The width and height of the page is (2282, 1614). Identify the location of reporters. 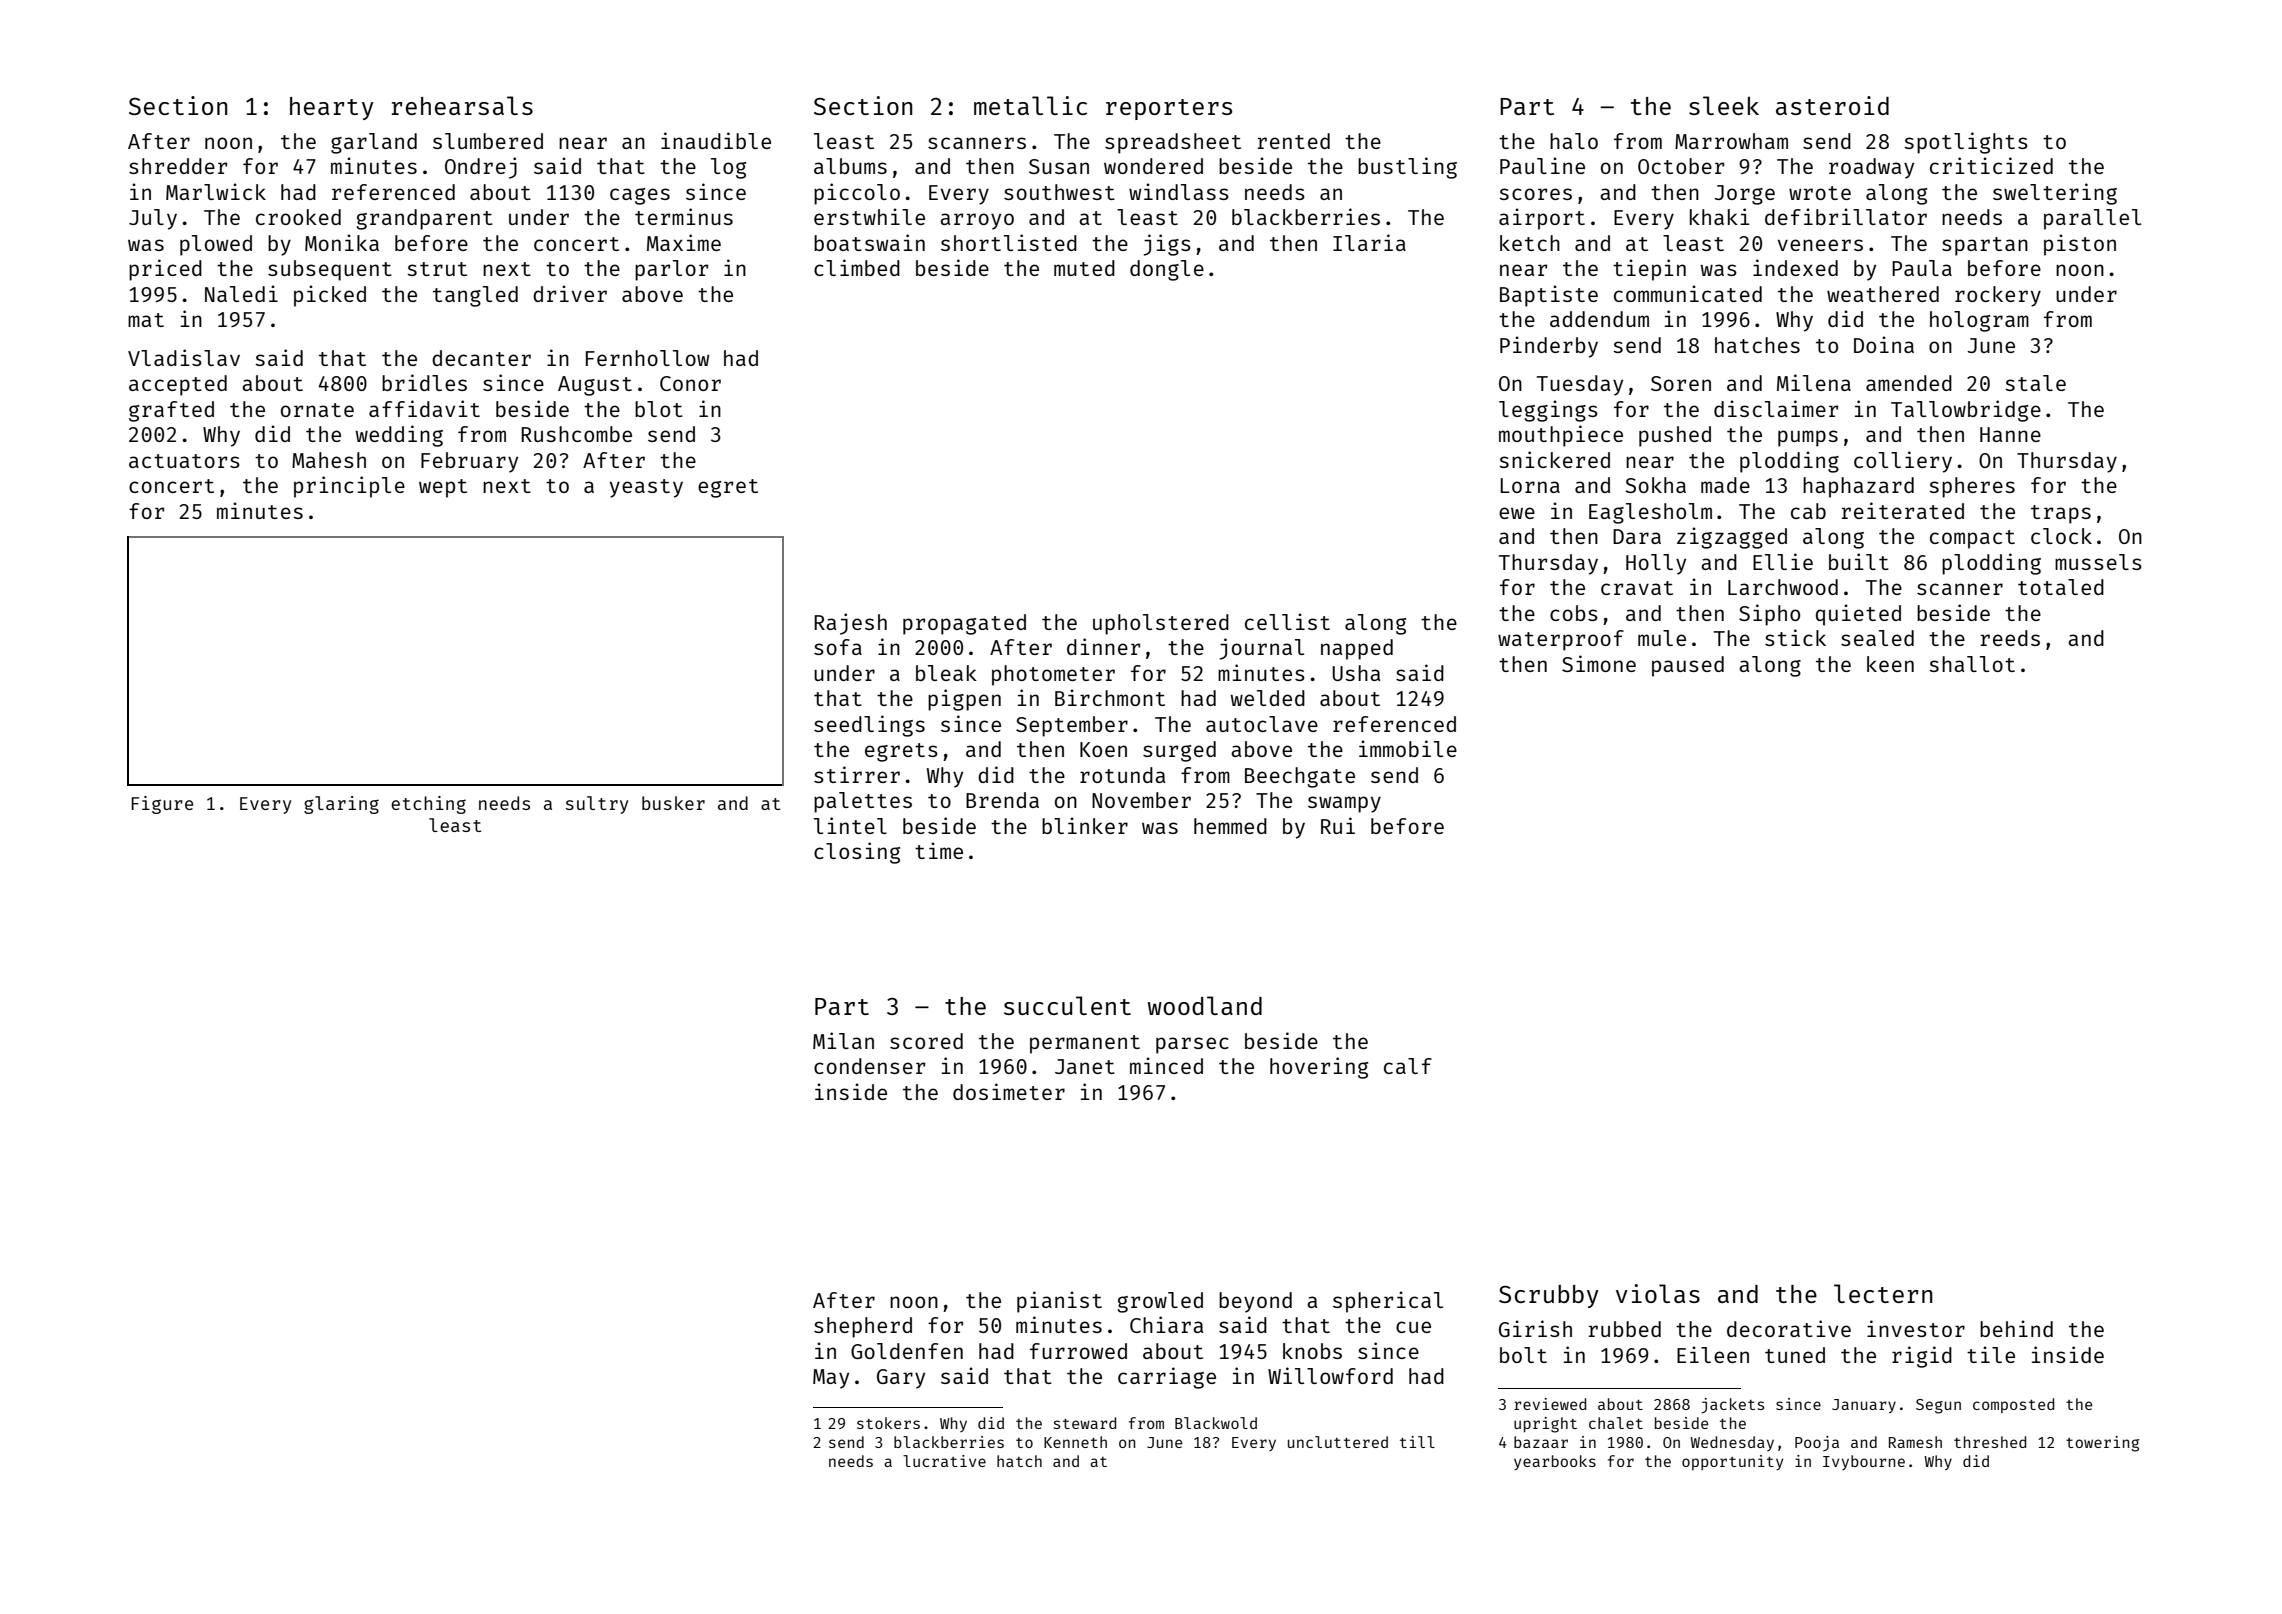
(1169, 109).
